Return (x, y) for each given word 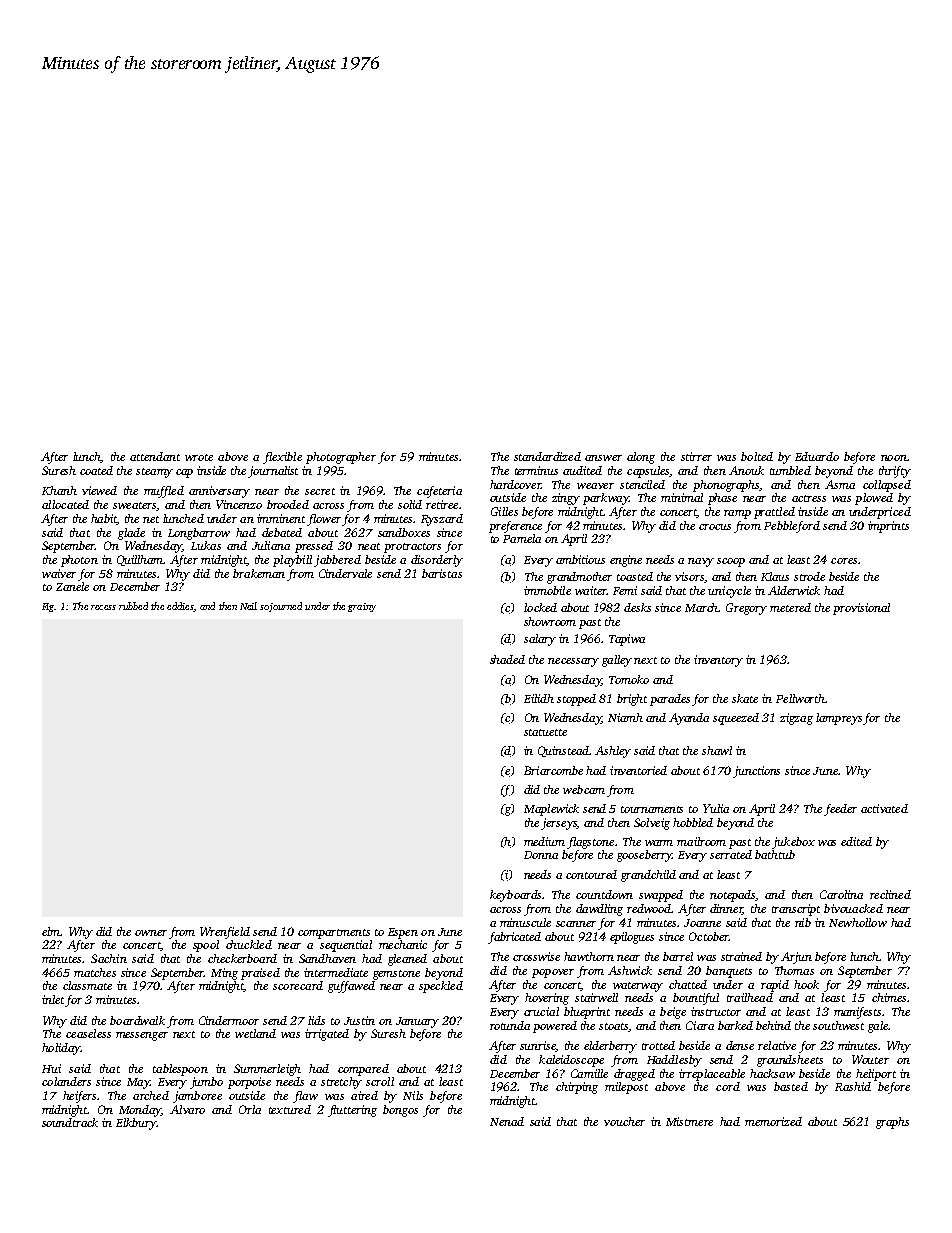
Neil (248, 606)
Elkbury (136, 1124)
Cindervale (345, 573)
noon (894, 458)
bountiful (696, 999)
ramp (737, 514)
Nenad (507, 1121)
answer (603, 458)
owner (151, 933)
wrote (199, 457)
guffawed (351, 987)
